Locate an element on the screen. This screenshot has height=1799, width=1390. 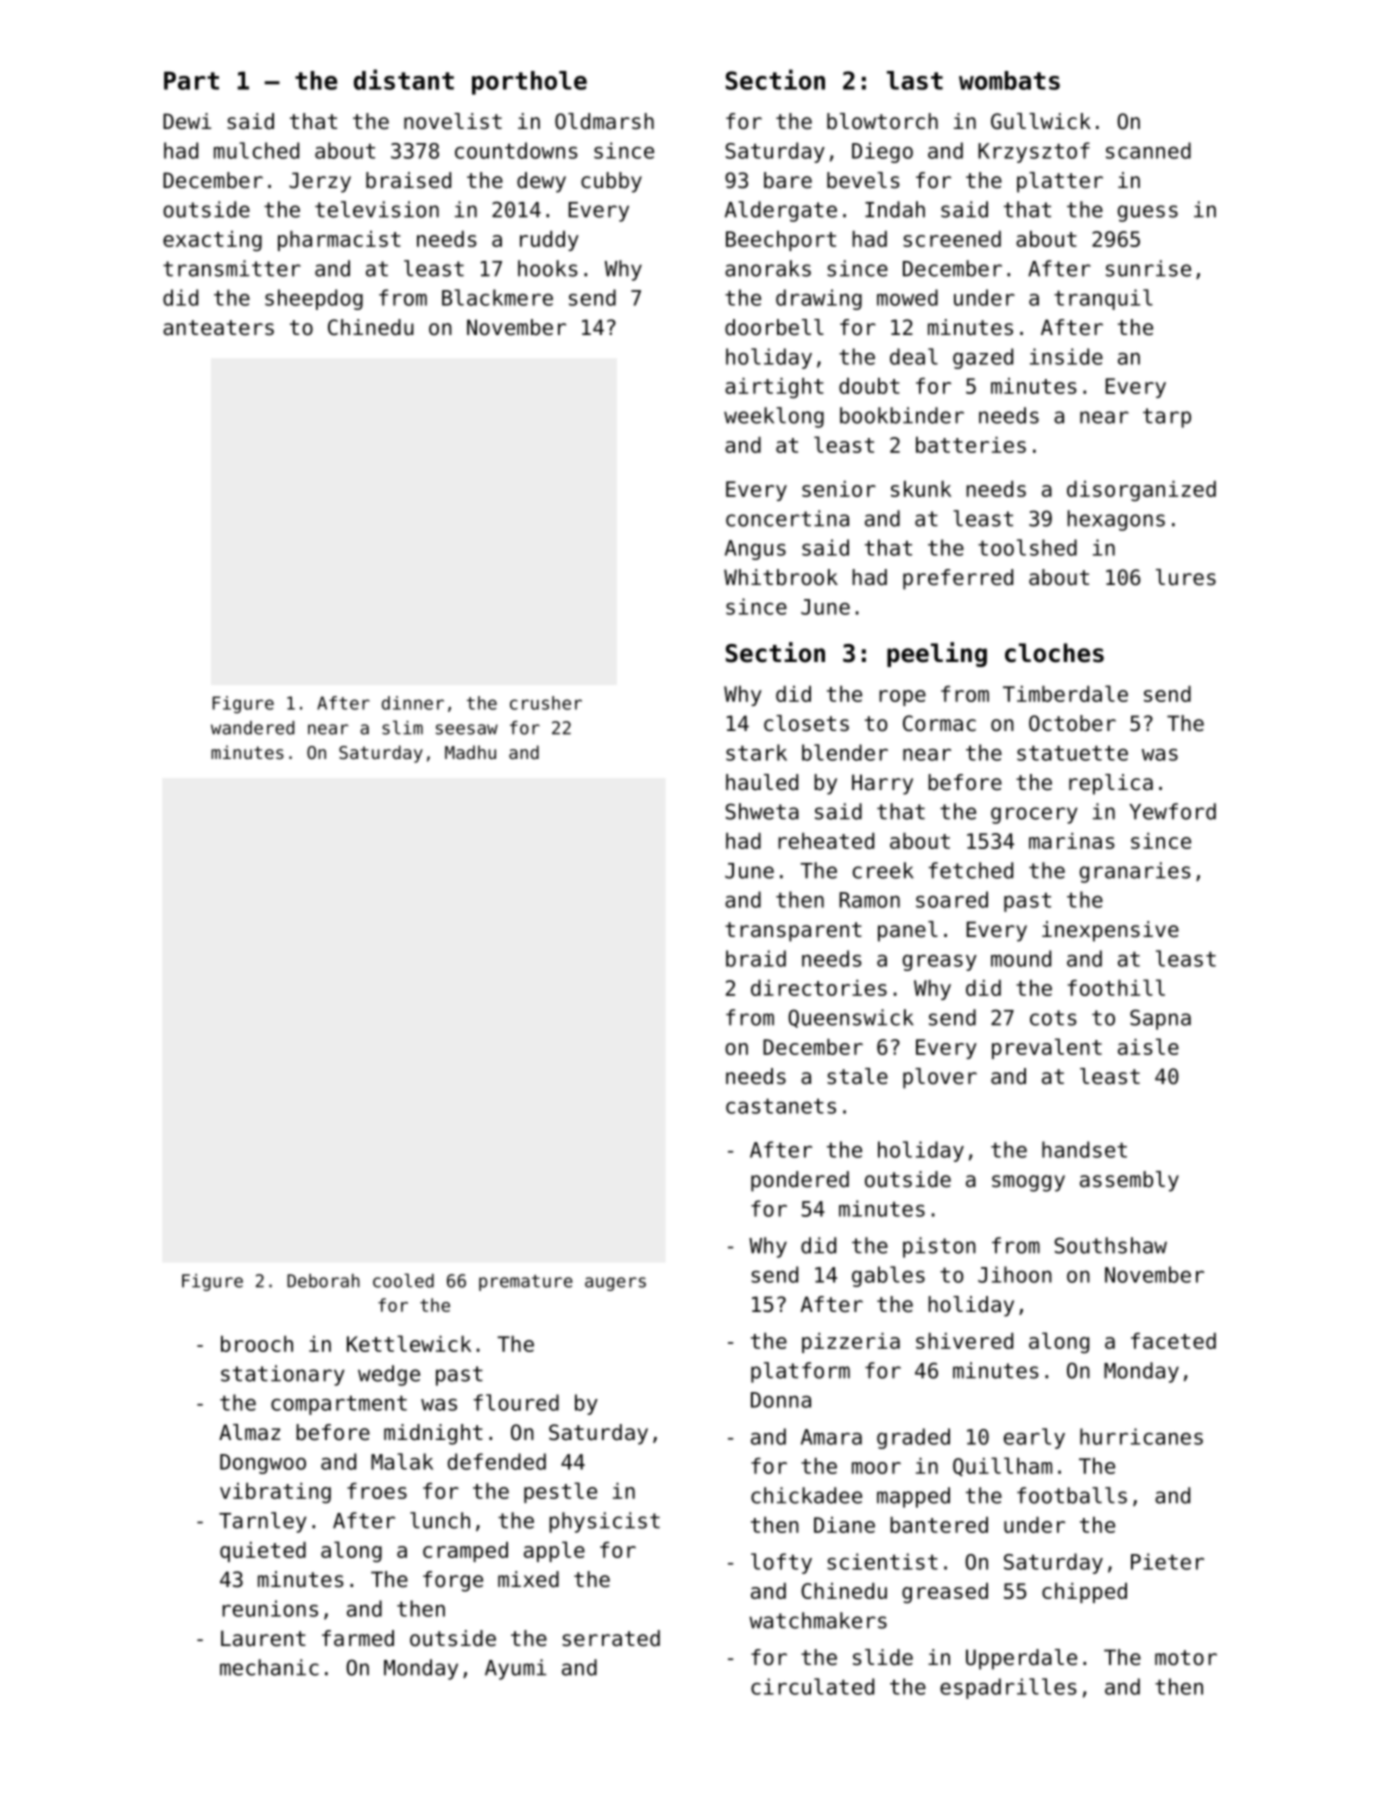
distant is located at coordinates (404, 79).
